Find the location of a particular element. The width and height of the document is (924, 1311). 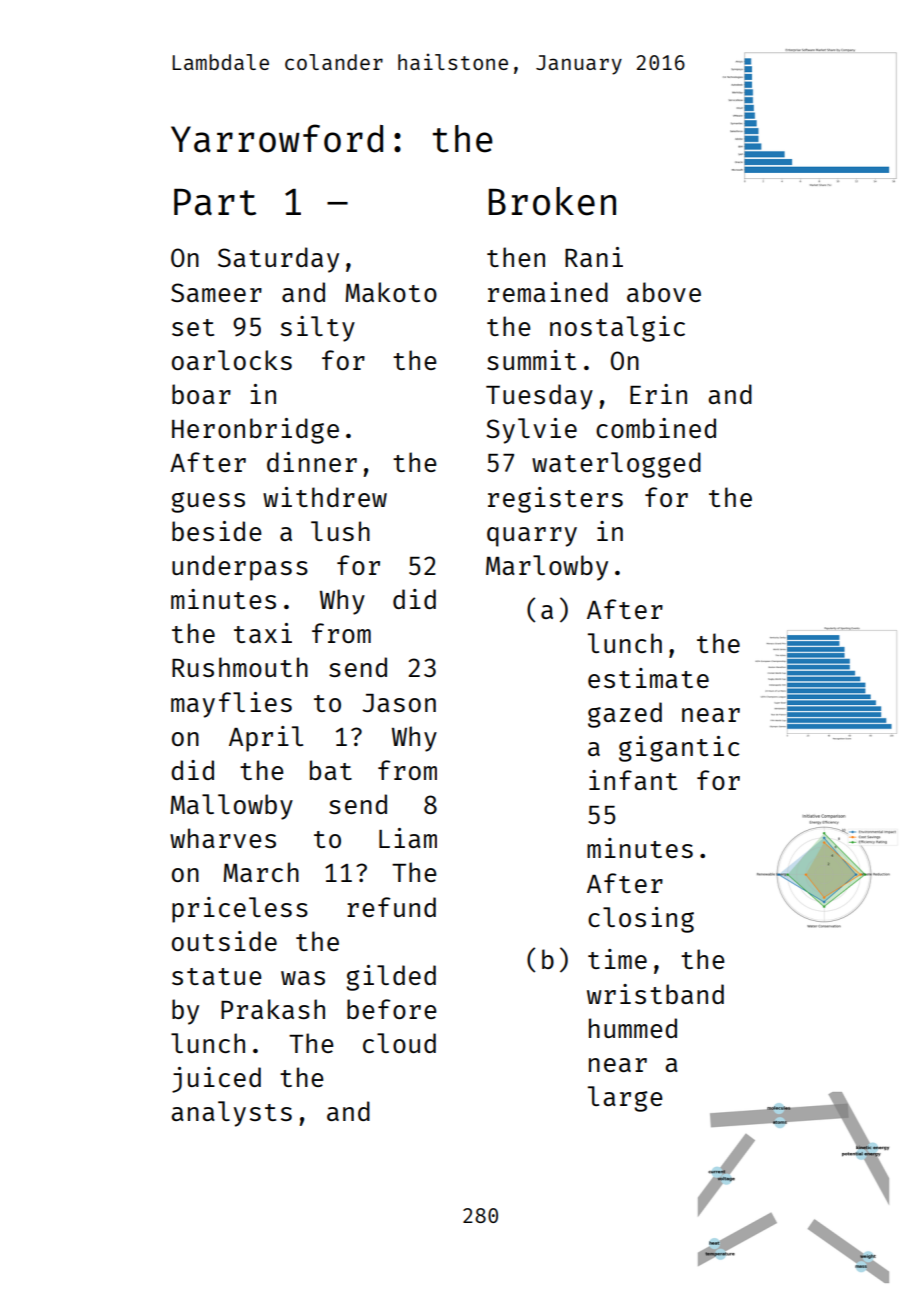

registers is located at coordinates (555, 500).
